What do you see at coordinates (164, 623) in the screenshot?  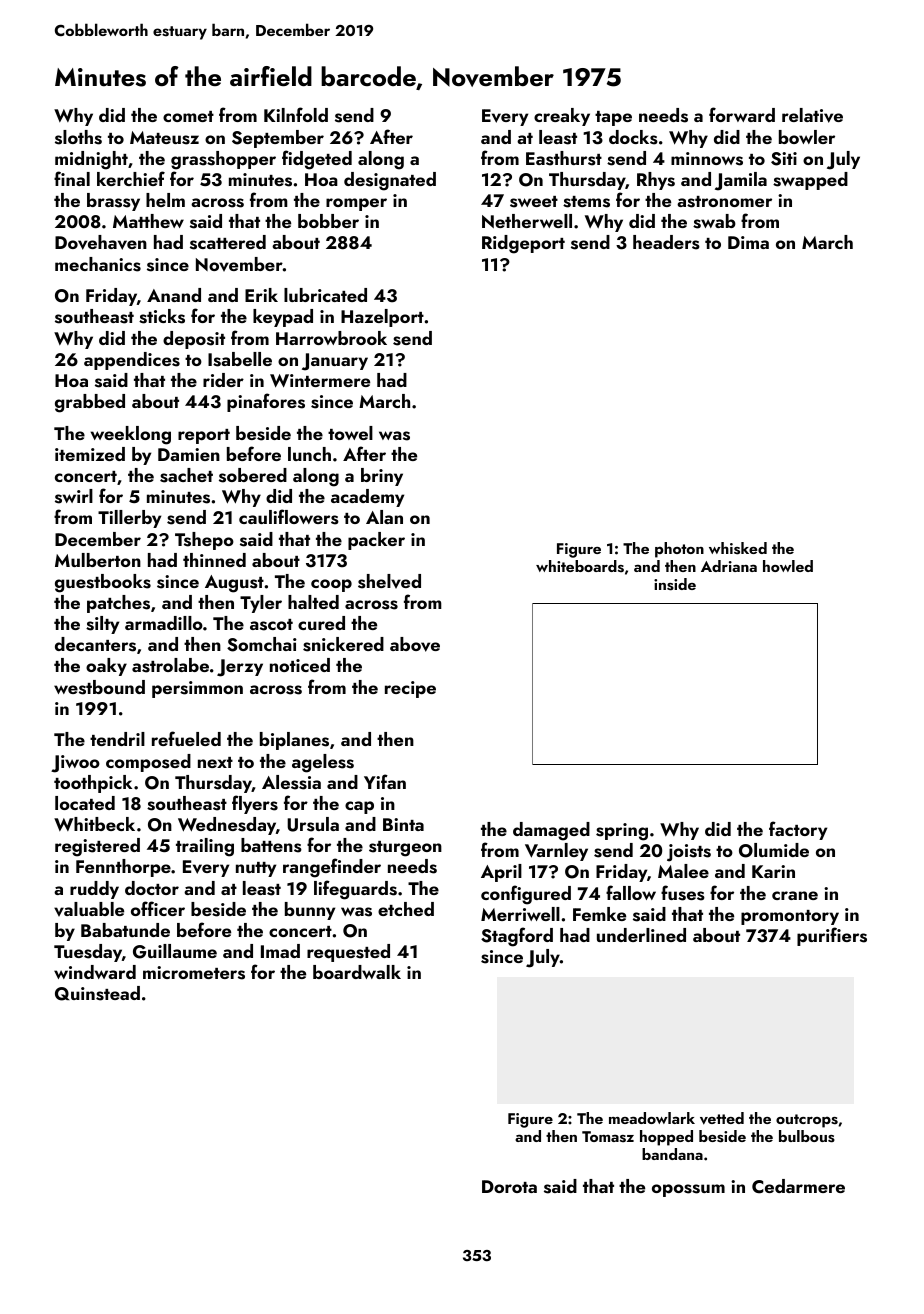 I see `armadillo` at bounding box center [164, 623].
